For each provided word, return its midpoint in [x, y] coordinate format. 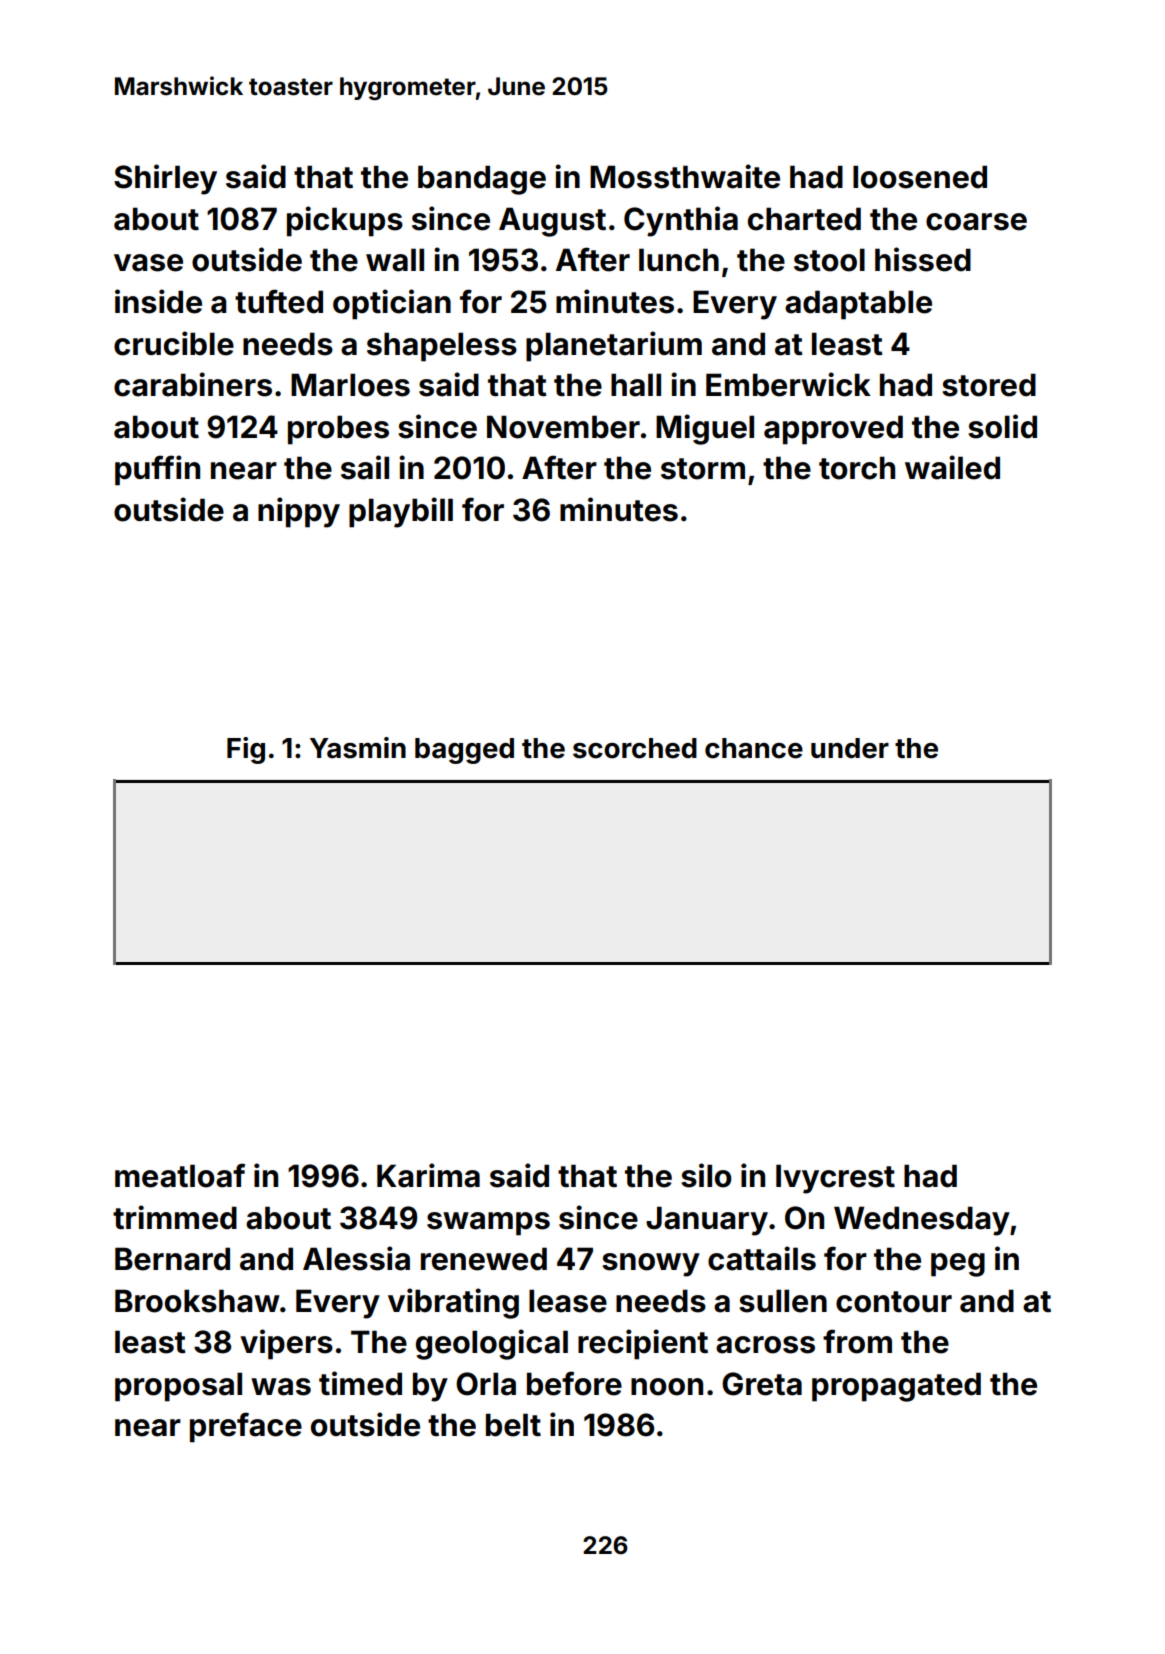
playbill [401, 512]
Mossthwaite [685, 176]
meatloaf [180, 1175]
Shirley [165, 179]
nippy [299, 512]
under [850, 748]
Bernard [172, 1259]
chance [754, 748]
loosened [920, 177]
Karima [428, 1175]
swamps [488, 1224]
